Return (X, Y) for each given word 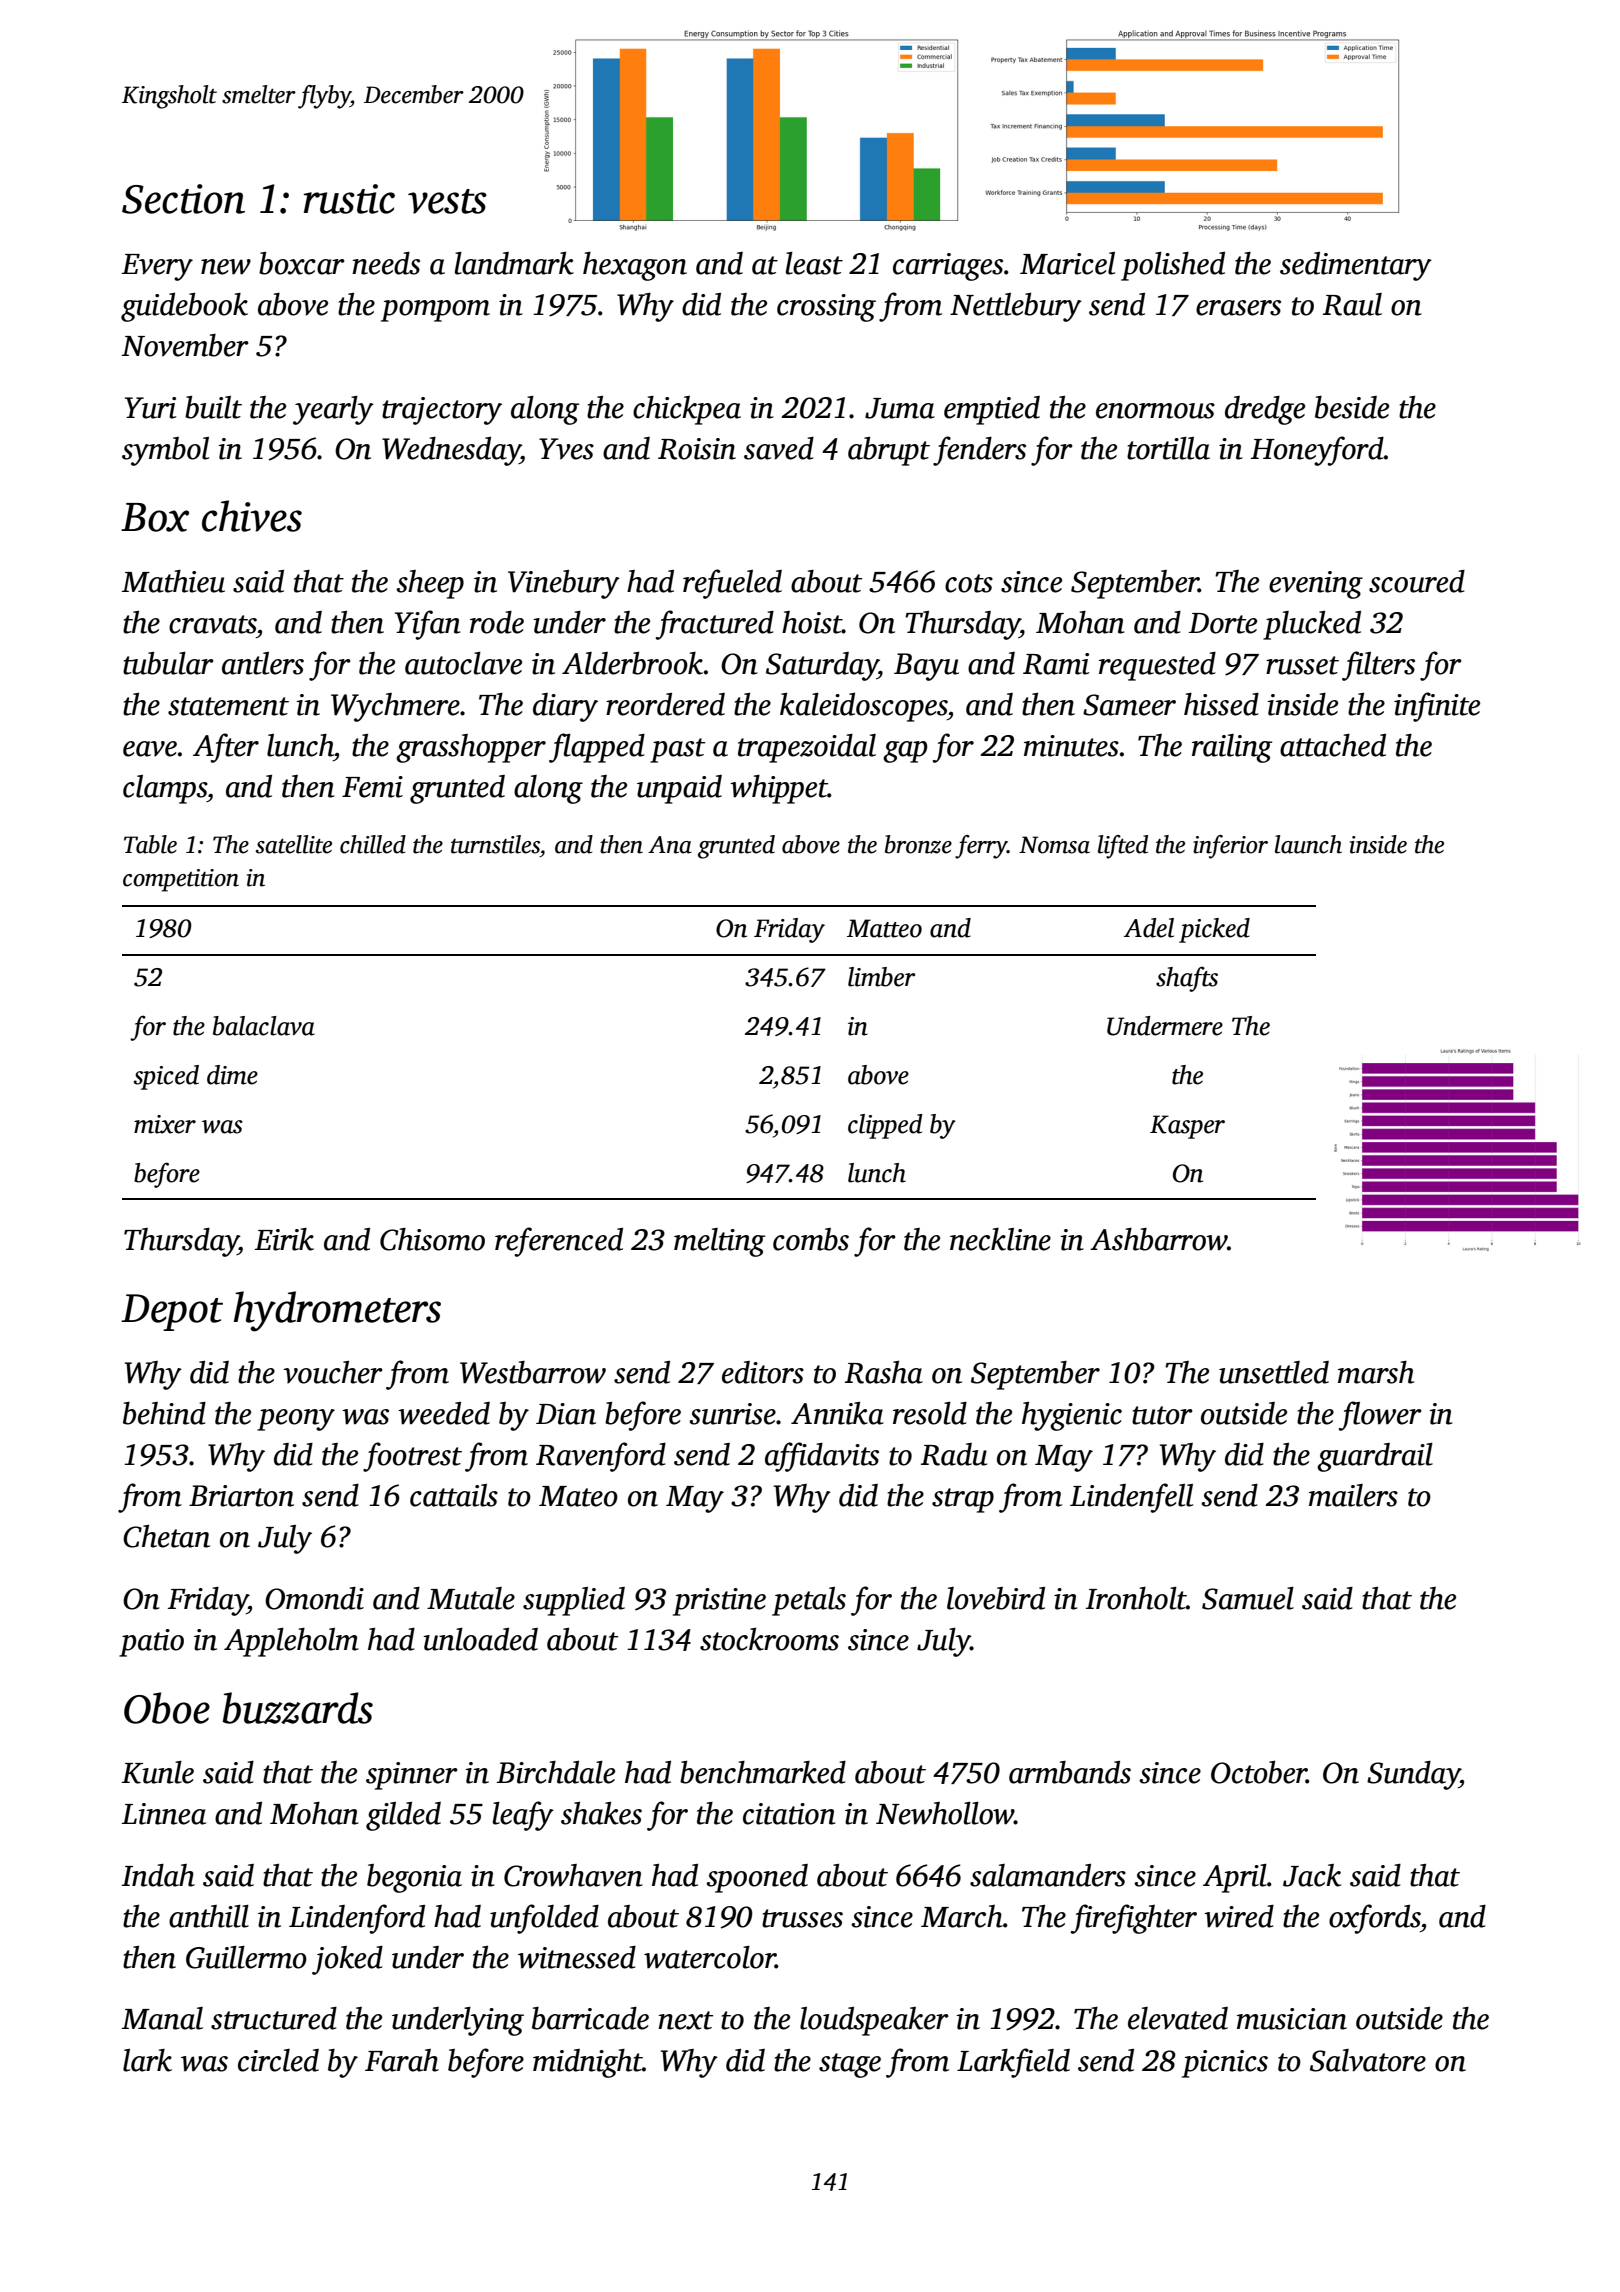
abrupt (889, 451)
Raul (1352, 304)
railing (1232, 748)
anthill (209, 1916)
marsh (1376, 1372)
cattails (454, 1495)
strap (963, 1500)
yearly (333, 410)
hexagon (635, 266)
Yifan (428, 625)
